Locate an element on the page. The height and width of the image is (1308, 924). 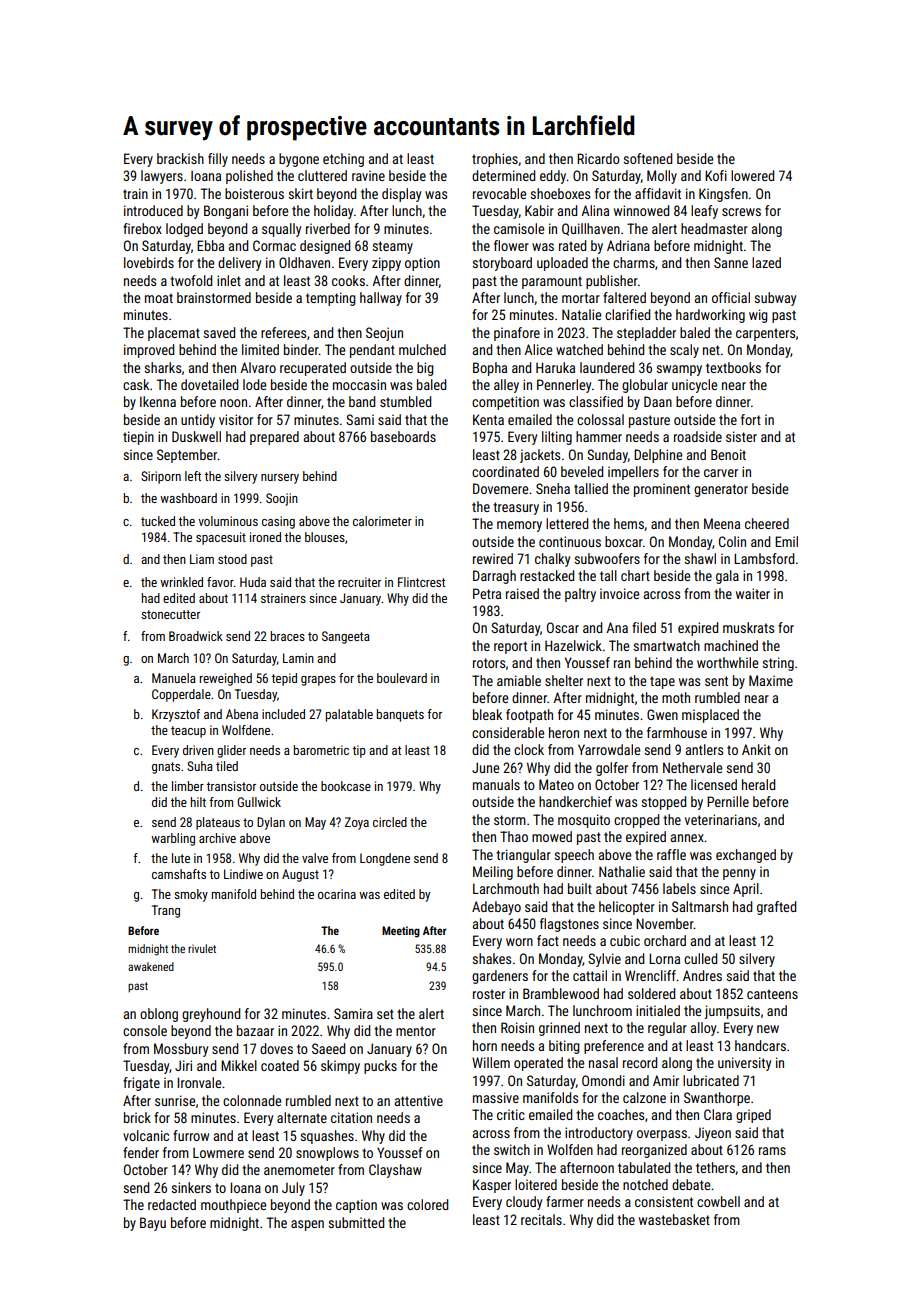
lowered is located at coordinates (752, 175).
